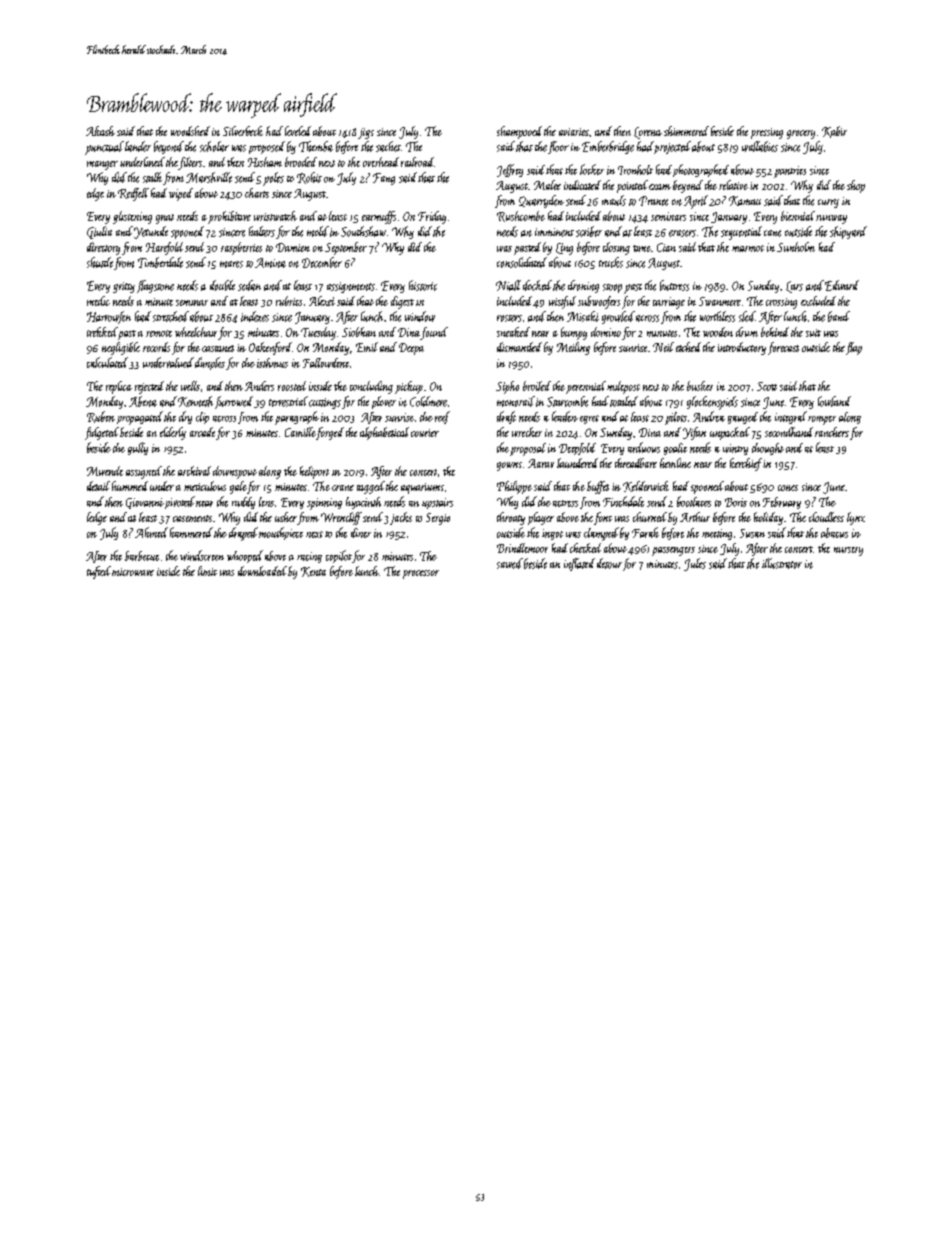 This screenshot has width=952, height=1233. What do you see at coordinates (528, 449) in the screenshot?
I see `proposal` at bounding box center [528, 449].
